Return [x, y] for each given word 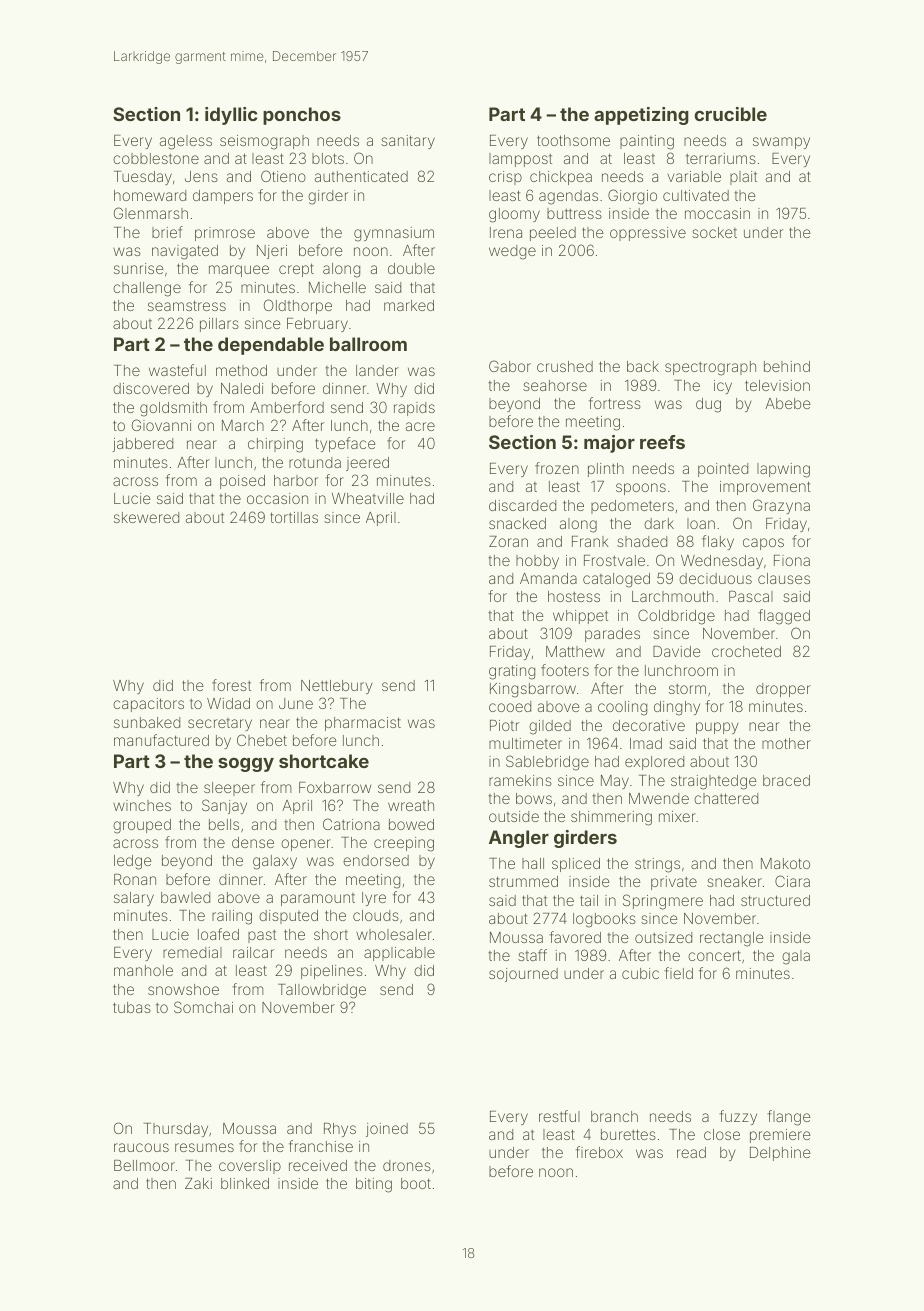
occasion [277, 498]
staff [532, 955]
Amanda [548, 578]
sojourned [523, 975]
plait [743, 178]
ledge [133, 862]
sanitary [408, 142]
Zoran [508, 541]
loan [701, 523]
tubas [132, 1007]
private [674, 883]
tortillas [294, 517]
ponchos [302, 116]
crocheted [746, 651]
